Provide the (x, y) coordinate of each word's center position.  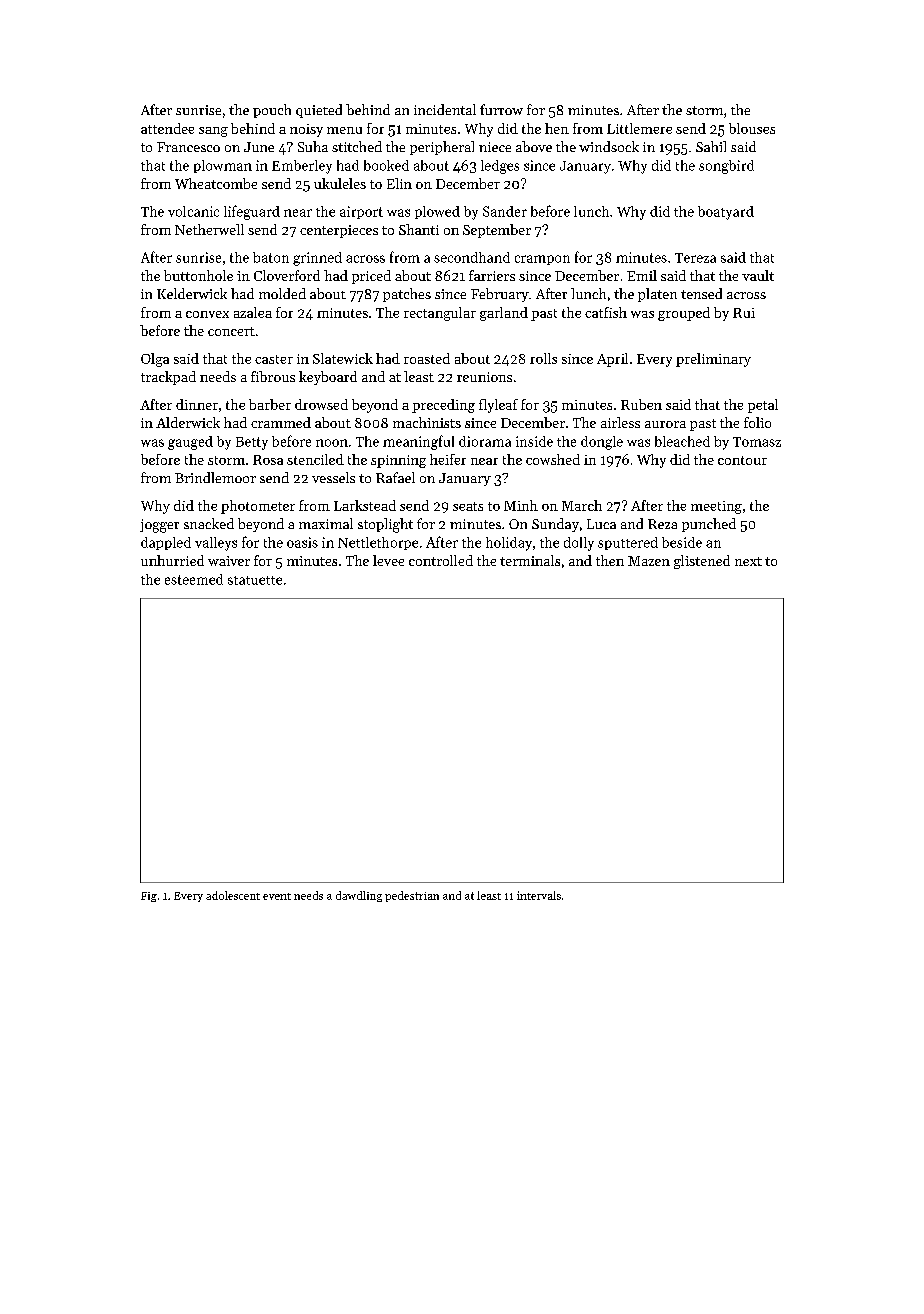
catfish (606, 312)
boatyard (726, 213)
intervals (539, 895)
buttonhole (198, 275)
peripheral (442, 148)
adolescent (233, 895)
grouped (684, 314)
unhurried (172, 560)
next (748, 561)
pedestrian (412, 896)
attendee (167, 128)
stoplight (385, 525)
